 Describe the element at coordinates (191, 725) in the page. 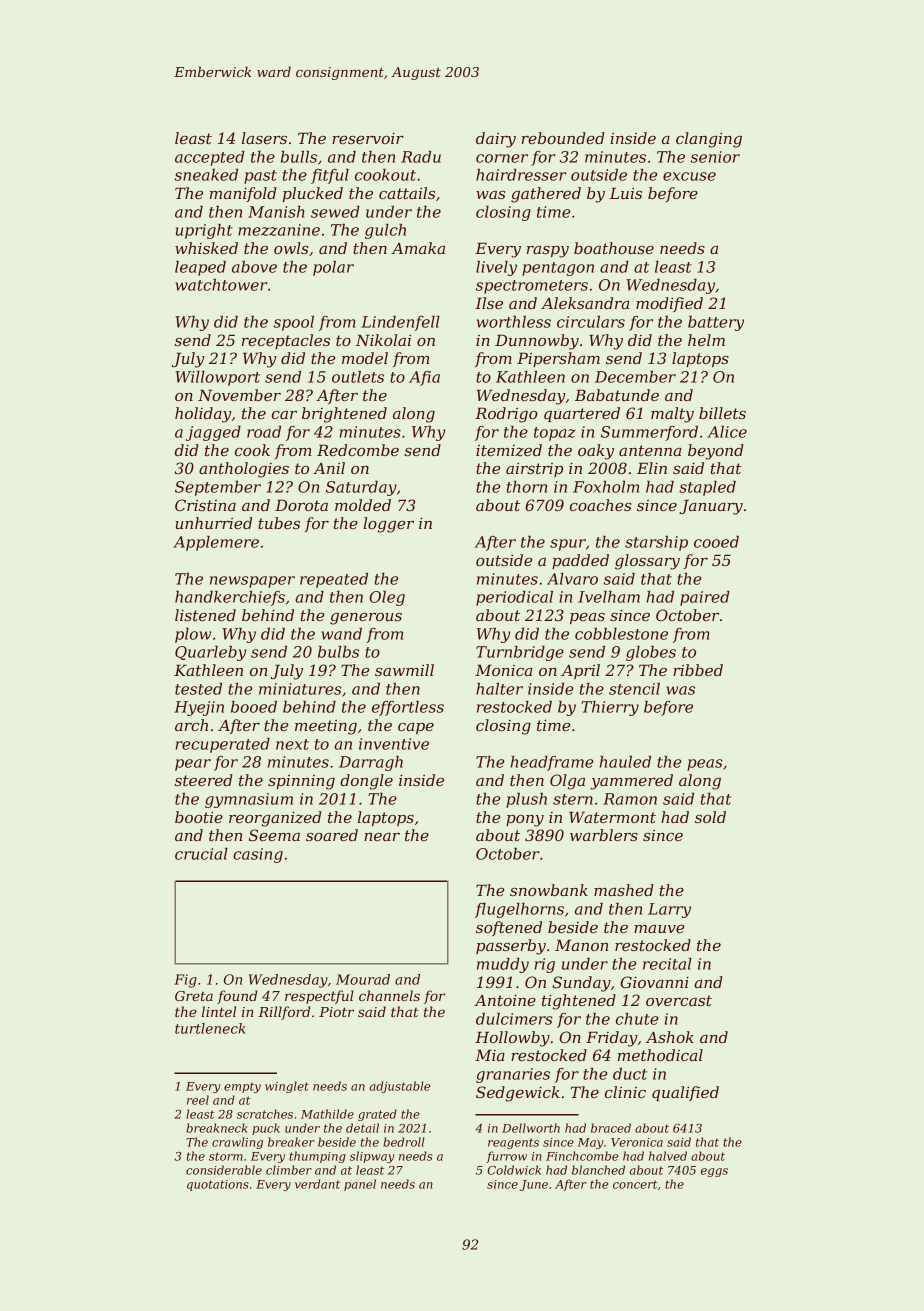

I see `arch` at that location.
